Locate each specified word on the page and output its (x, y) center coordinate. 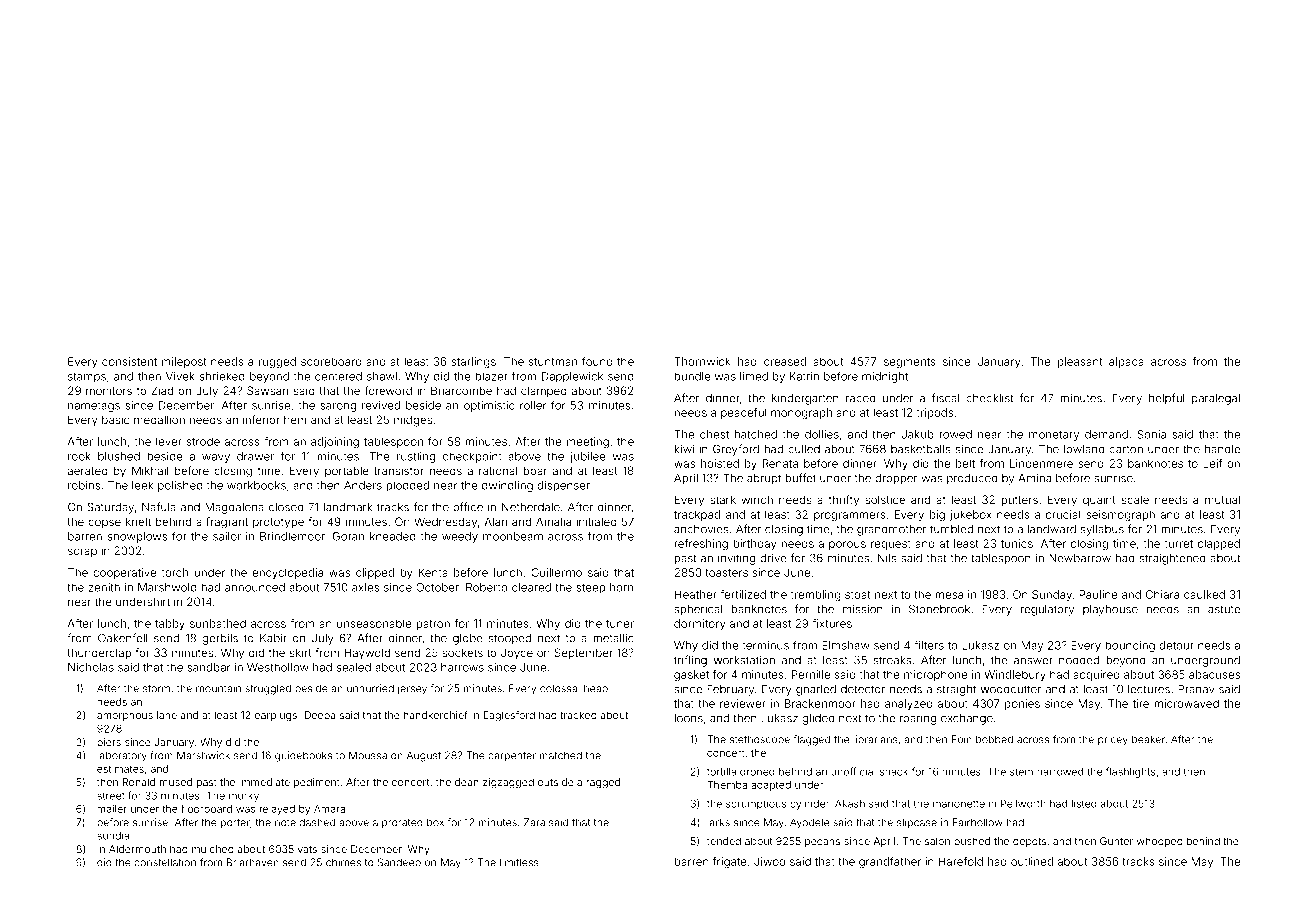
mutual (1222, 499)
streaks (892, 660)
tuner (620, 624)
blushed (119, 456)
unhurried (370, 688)
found (597, 361)
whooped (1160, 842)
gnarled (816, 690)
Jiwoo (770, 861)
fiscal (946, 398)
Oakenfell (123, 638)
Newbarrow (1080, 558)
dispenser (563, 486)
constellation (165, 862)
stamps (87, 377)
